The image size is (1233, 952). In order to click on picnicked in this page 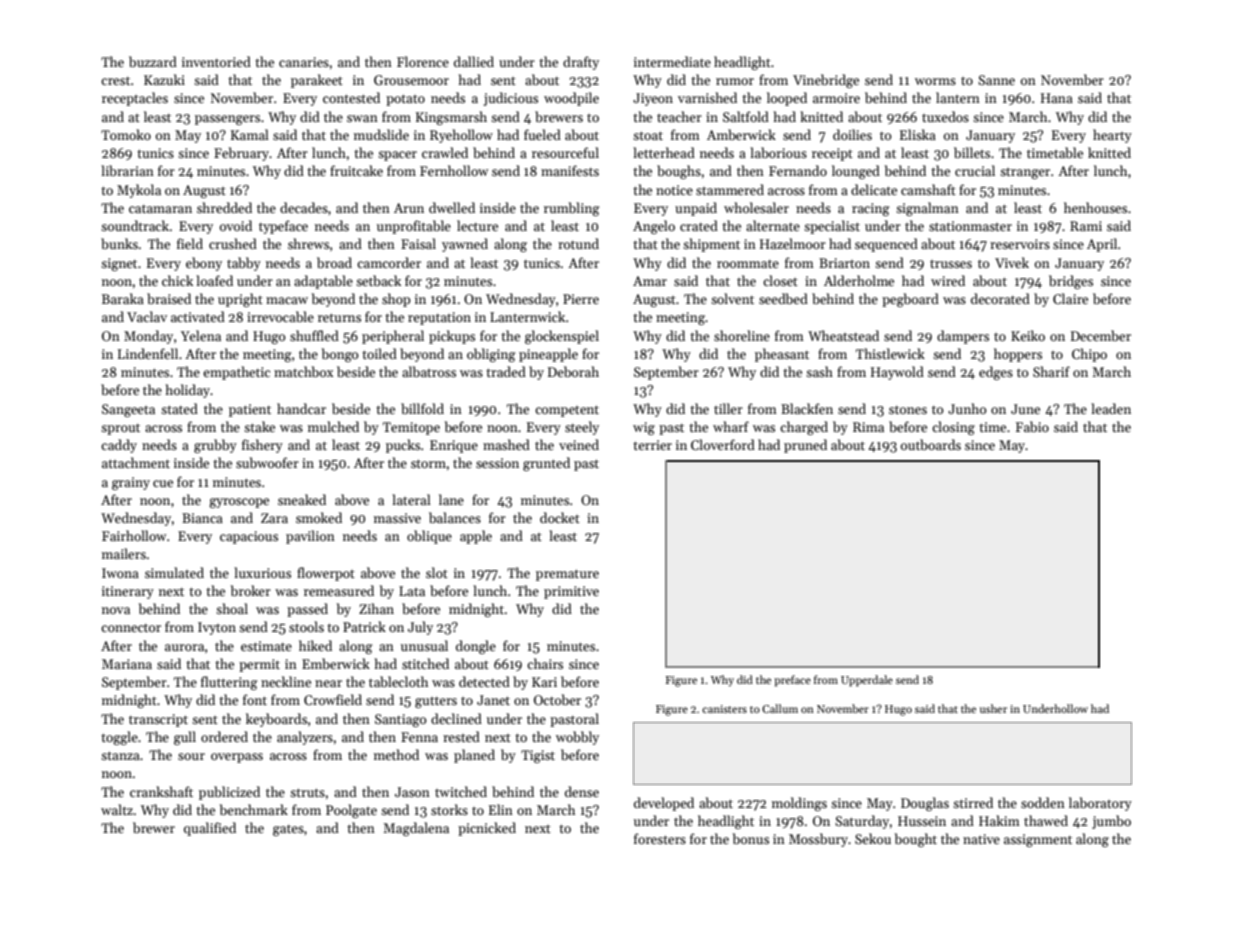, I will do `click(487, 829)`.
